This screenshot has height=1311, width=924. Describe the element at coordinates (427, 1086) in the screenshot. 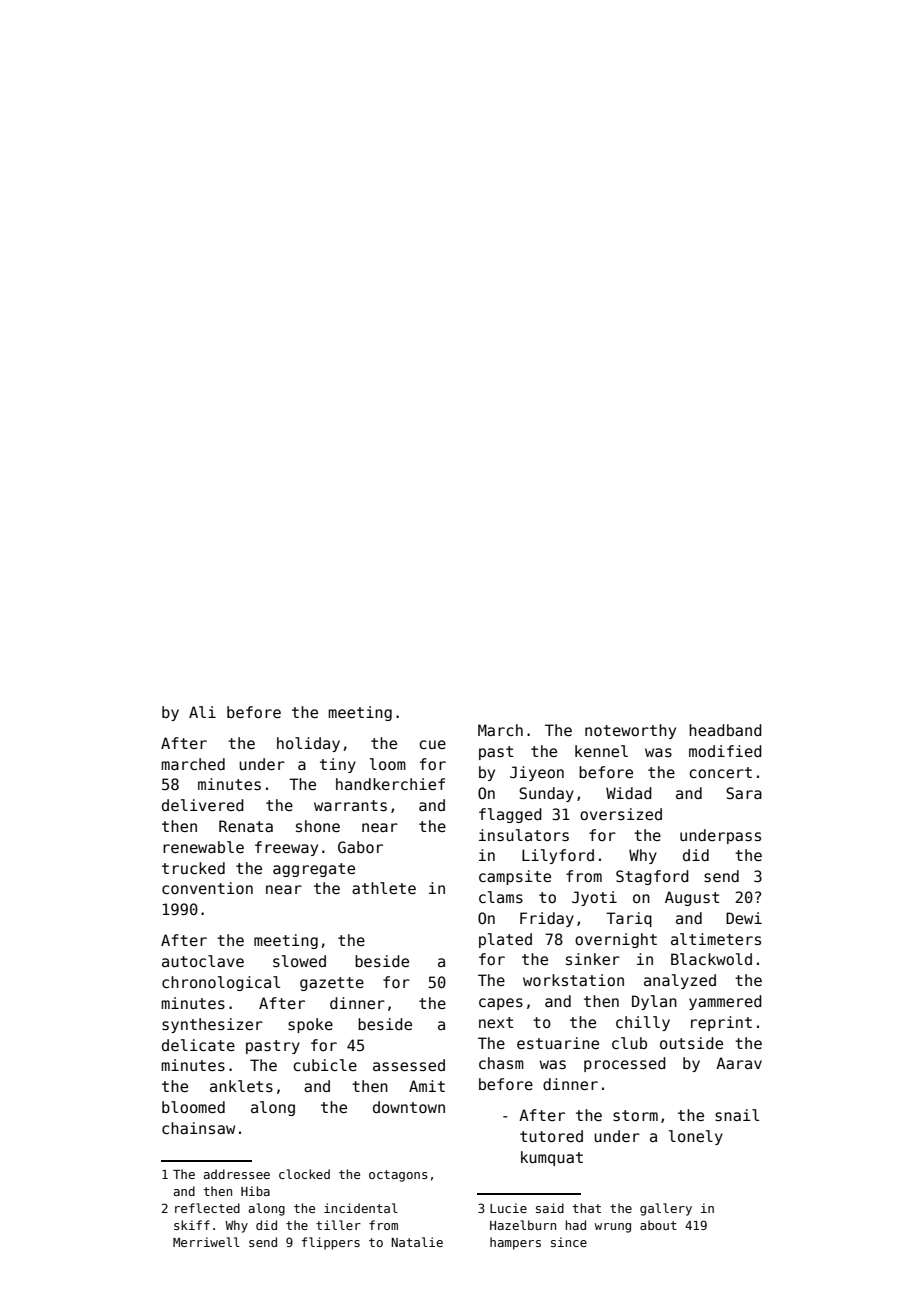

I see `Amit` at that location.
